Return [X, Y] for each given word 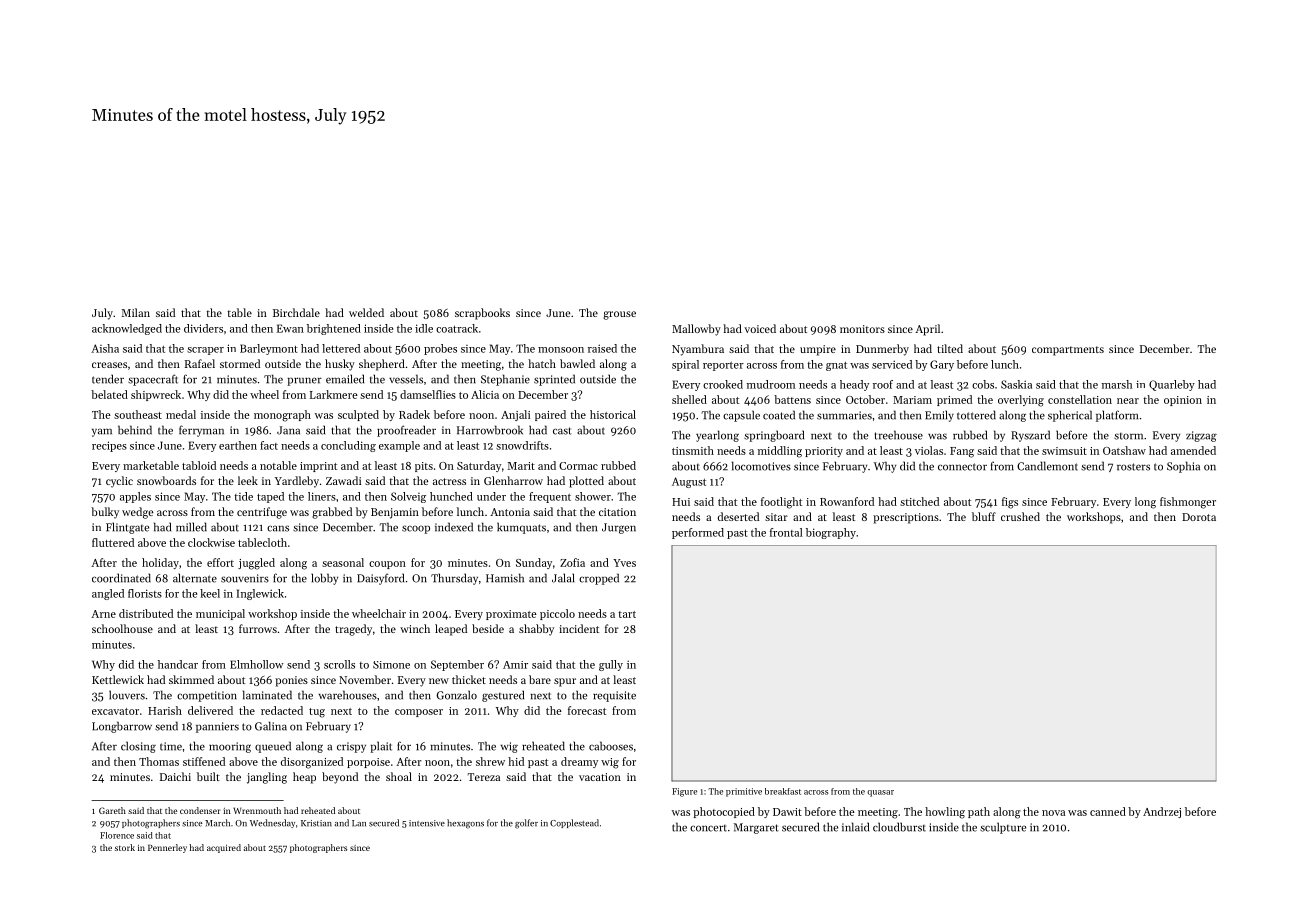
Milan [136, 312]
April [927, 330]
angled [108, 594]
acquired [224, 848]
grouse [619, 315]
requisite [614, 696]
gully [611, 665]
